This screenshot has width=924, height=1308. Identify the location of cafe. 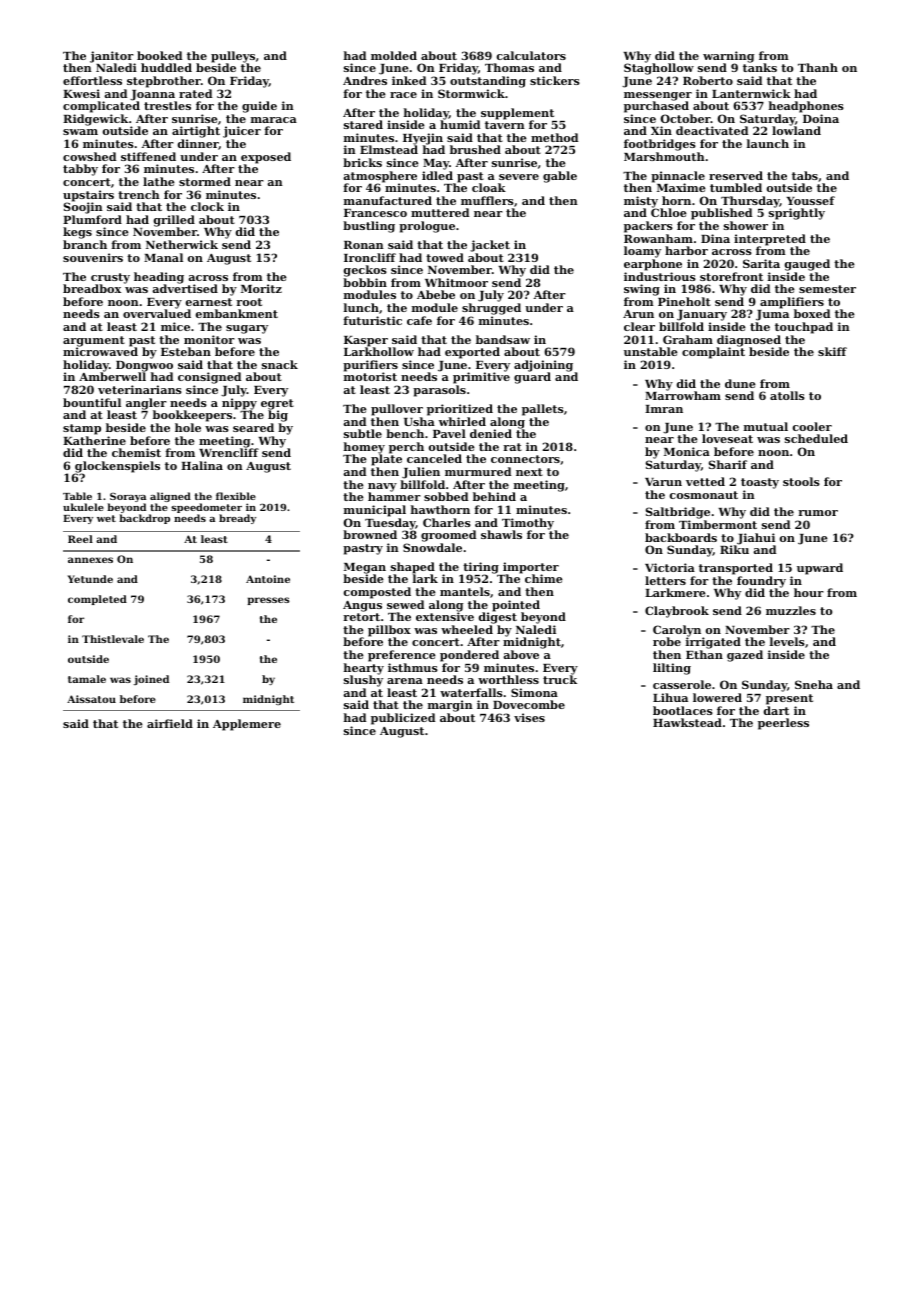
(419, 320).
